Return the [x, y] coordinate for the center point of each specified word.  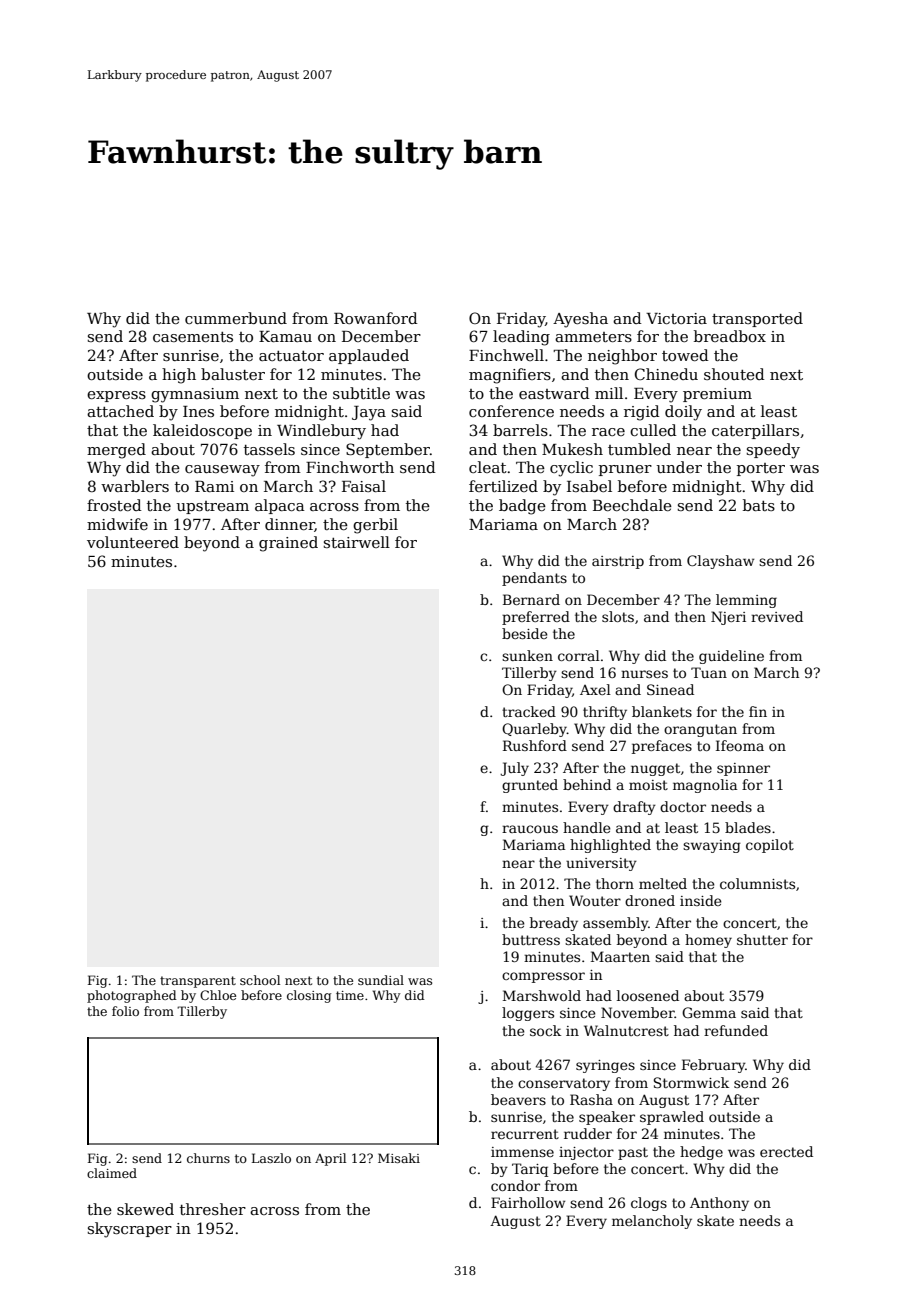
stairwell [357, 542]
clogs [649, 1204]
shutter [762, 939]
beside [525, 633]
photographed [132, 996]
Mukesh [572, 449]
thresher [213, 1209]
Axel [595, 689]
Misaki [399, 1158]
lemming [746, 601]
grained [288, 544]
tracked [529, 711]
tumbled [639, 449]
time [350, 995]
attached [120, 411]
